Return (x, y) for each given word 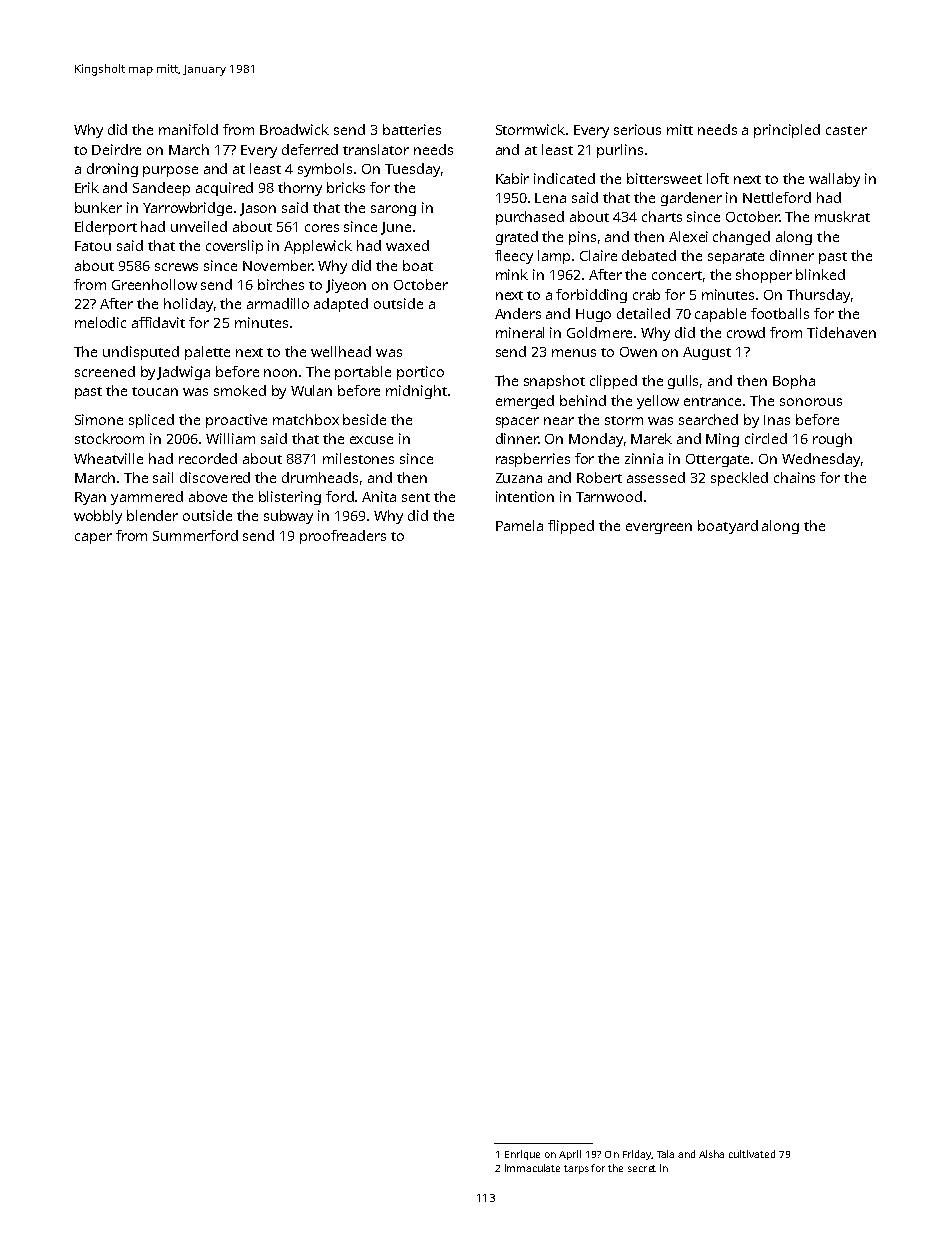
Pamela (519, 525)
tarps (576, 1169)
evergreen (659, 528)
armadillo (278, 303)
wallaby (834, 180)
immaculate (532, 1168)
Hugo (593, 315)
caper (93, 538)
